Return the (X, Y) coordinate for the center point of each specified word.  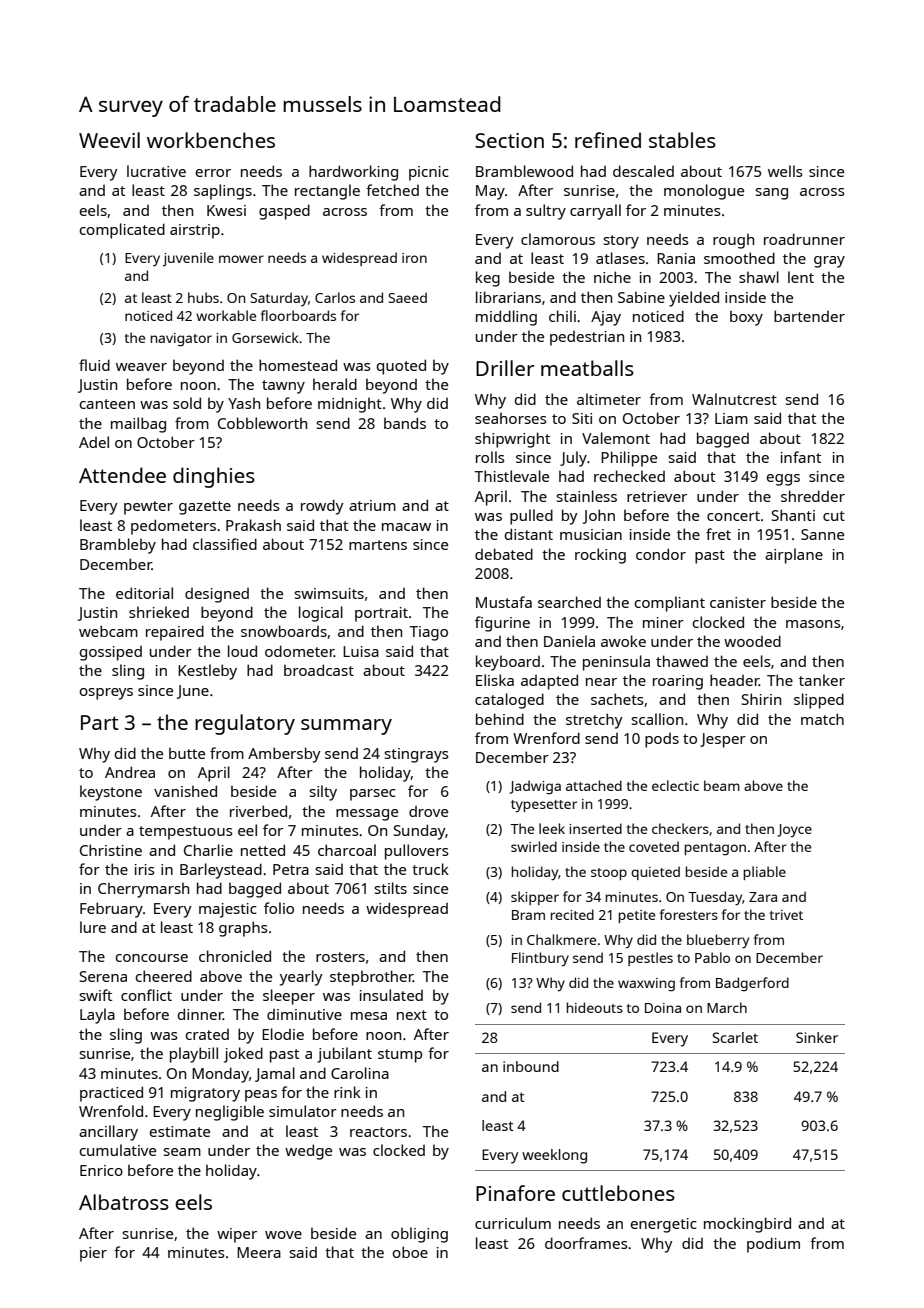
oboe (410, 1252)
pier (93, 1254)
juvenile (188, 259)
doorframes (586, 1243)
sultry (546, 212)
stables (682, 140)
